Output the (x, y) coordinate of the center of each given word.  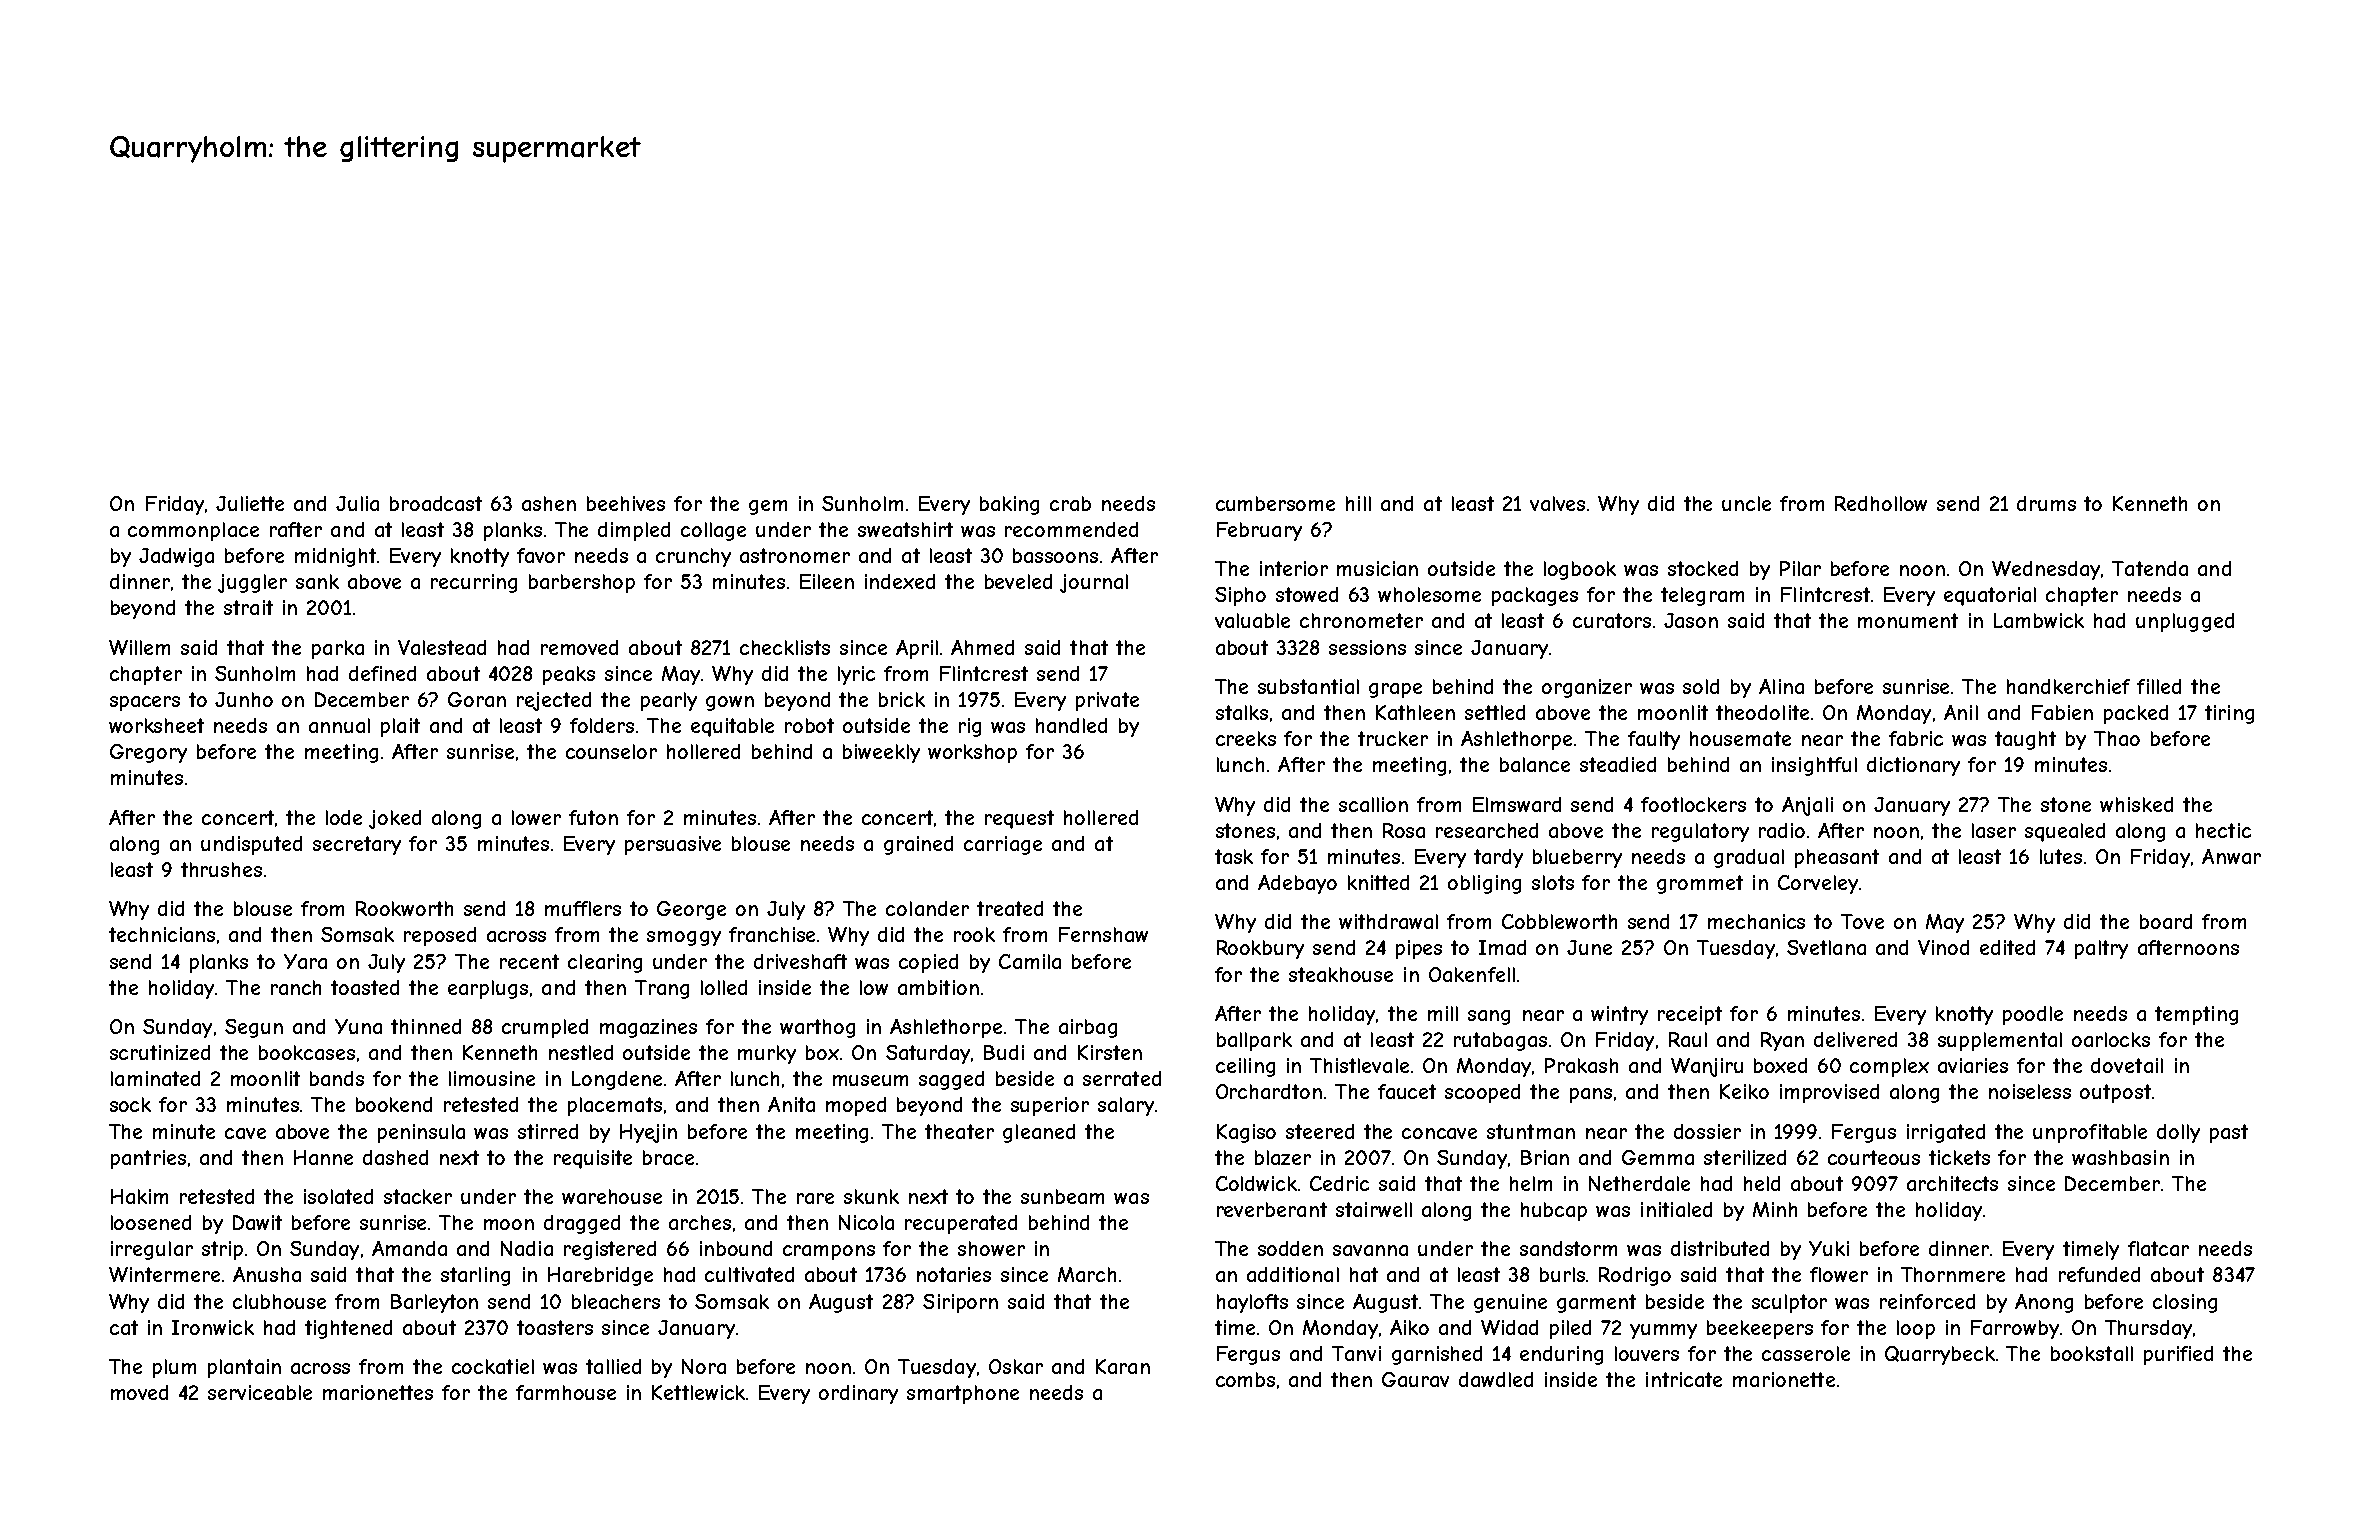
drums (2046, 503)
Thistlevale (1359, 1065)
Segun (254, 1028)
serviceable (260, 1392)
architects (1952, 1183)
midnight (335, 557)
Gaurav (1415, 1379)
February (1259, 531)
